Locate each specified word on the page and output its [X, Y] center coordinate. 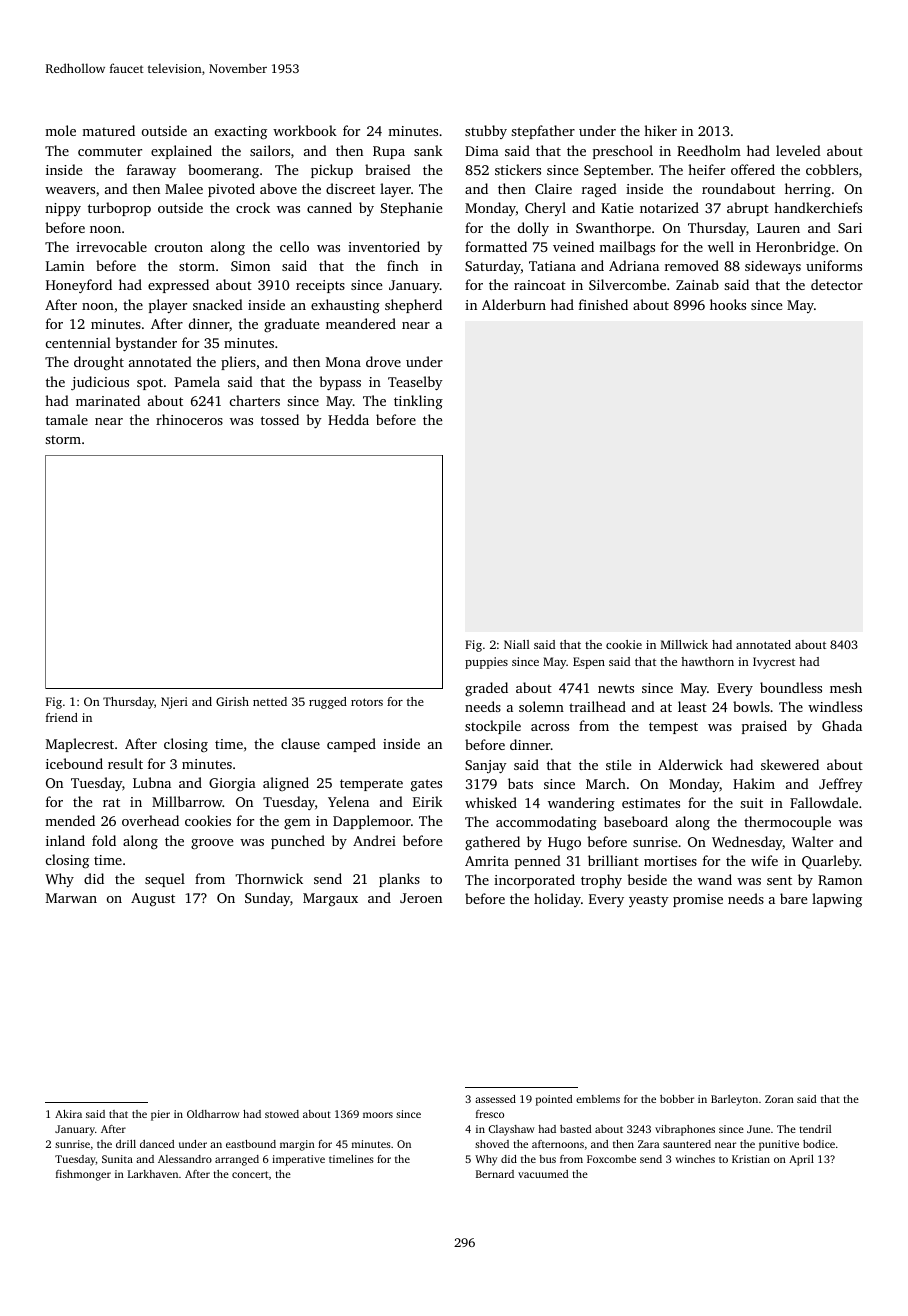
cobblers [832, 169]
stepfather [543, 132]
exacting [241, 132]
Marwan [71, 898]
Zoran [779, 1099]
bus [547, 1159]
